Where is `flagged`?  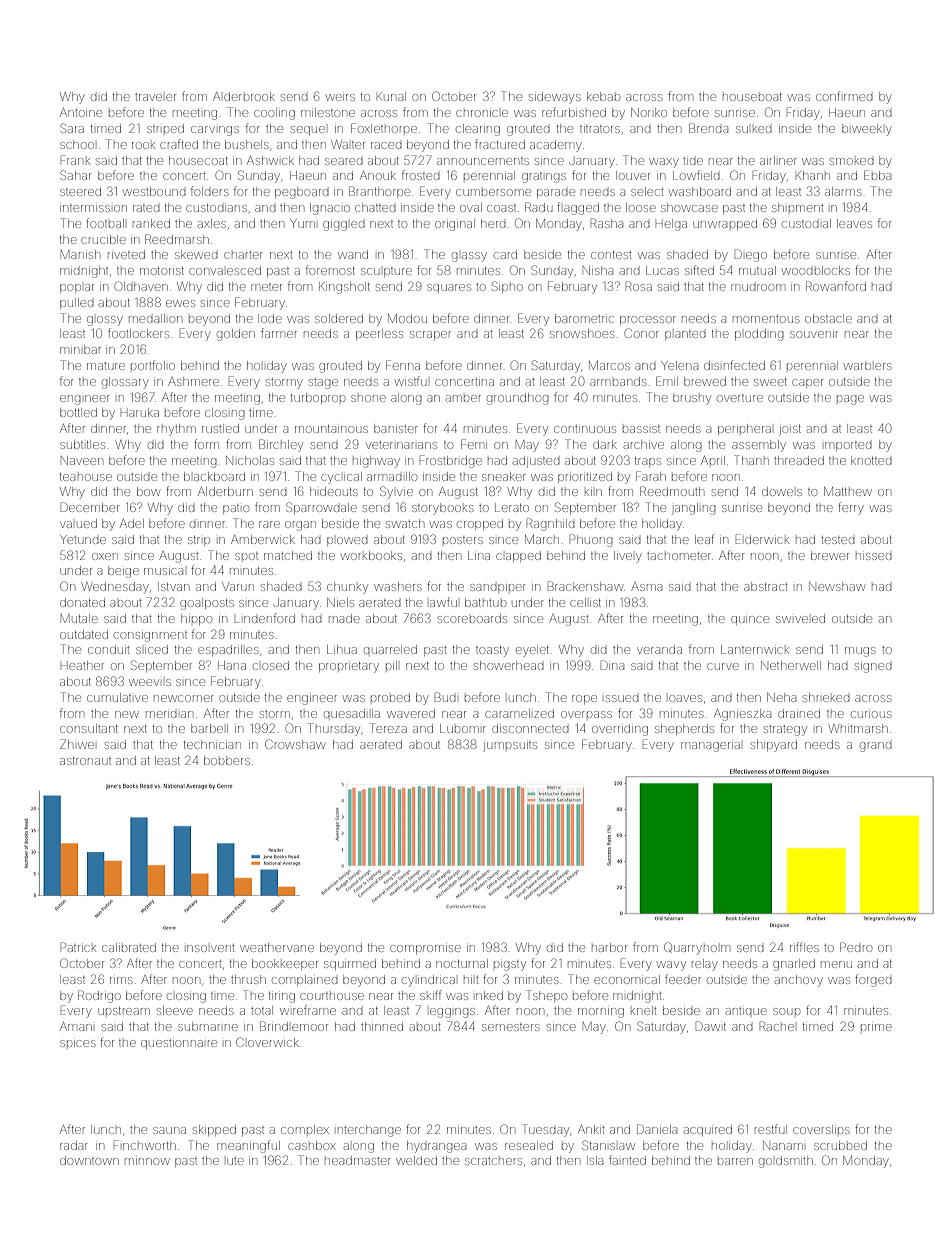 flagged is located at coordinates (578, 208).
